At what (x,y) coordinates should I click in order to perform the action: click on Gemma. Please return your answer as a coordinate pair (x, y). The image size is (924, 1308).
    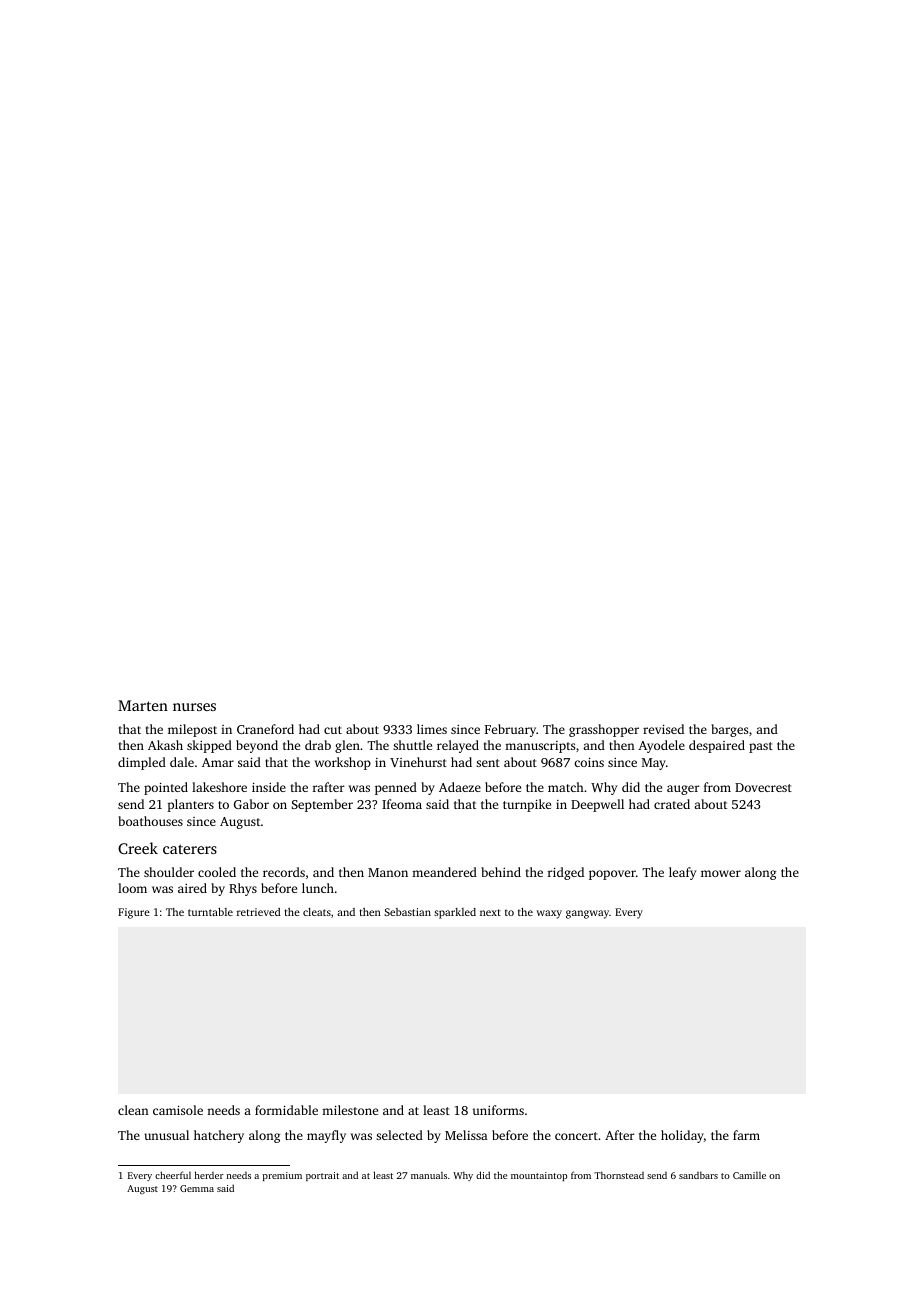
    Looking at the image, I should click on (197, 1188).
